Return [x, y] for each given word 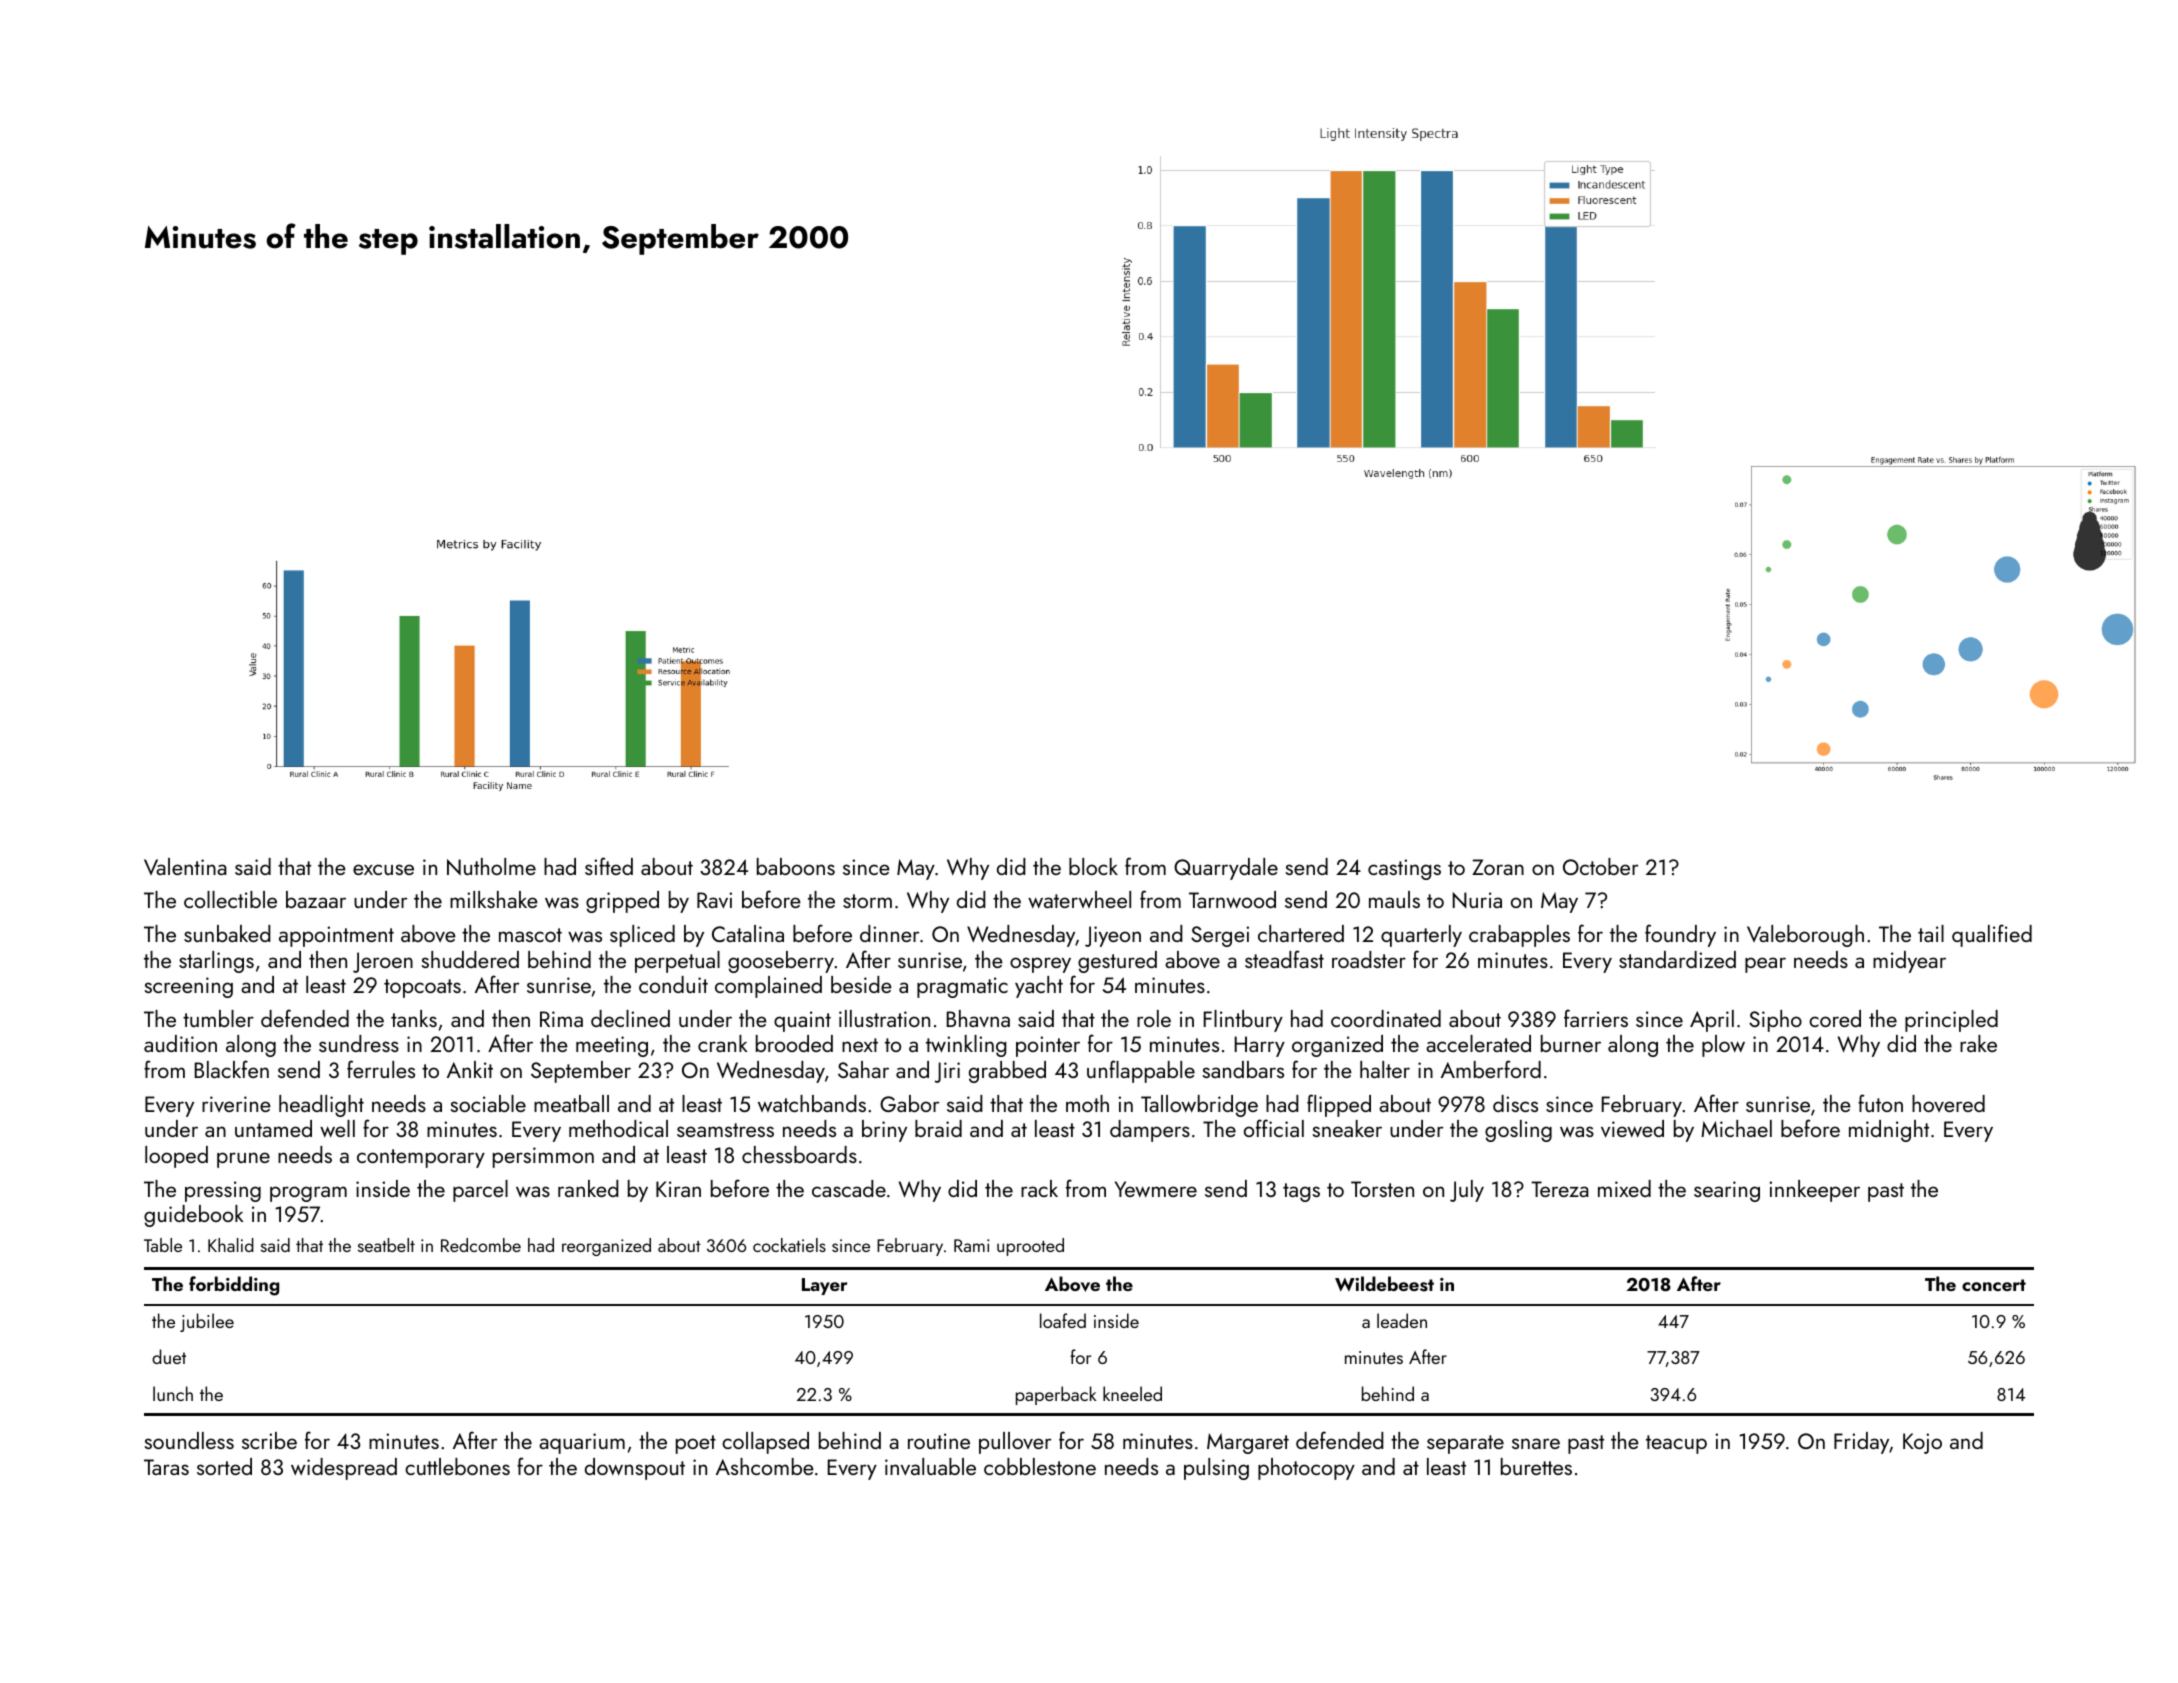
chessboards [799, 1154]
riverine [236, 1104]
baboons [796, 866]
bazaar [316, 899]
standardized [1677, 959]
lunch [173, 1393]
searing [1727, 1191]
